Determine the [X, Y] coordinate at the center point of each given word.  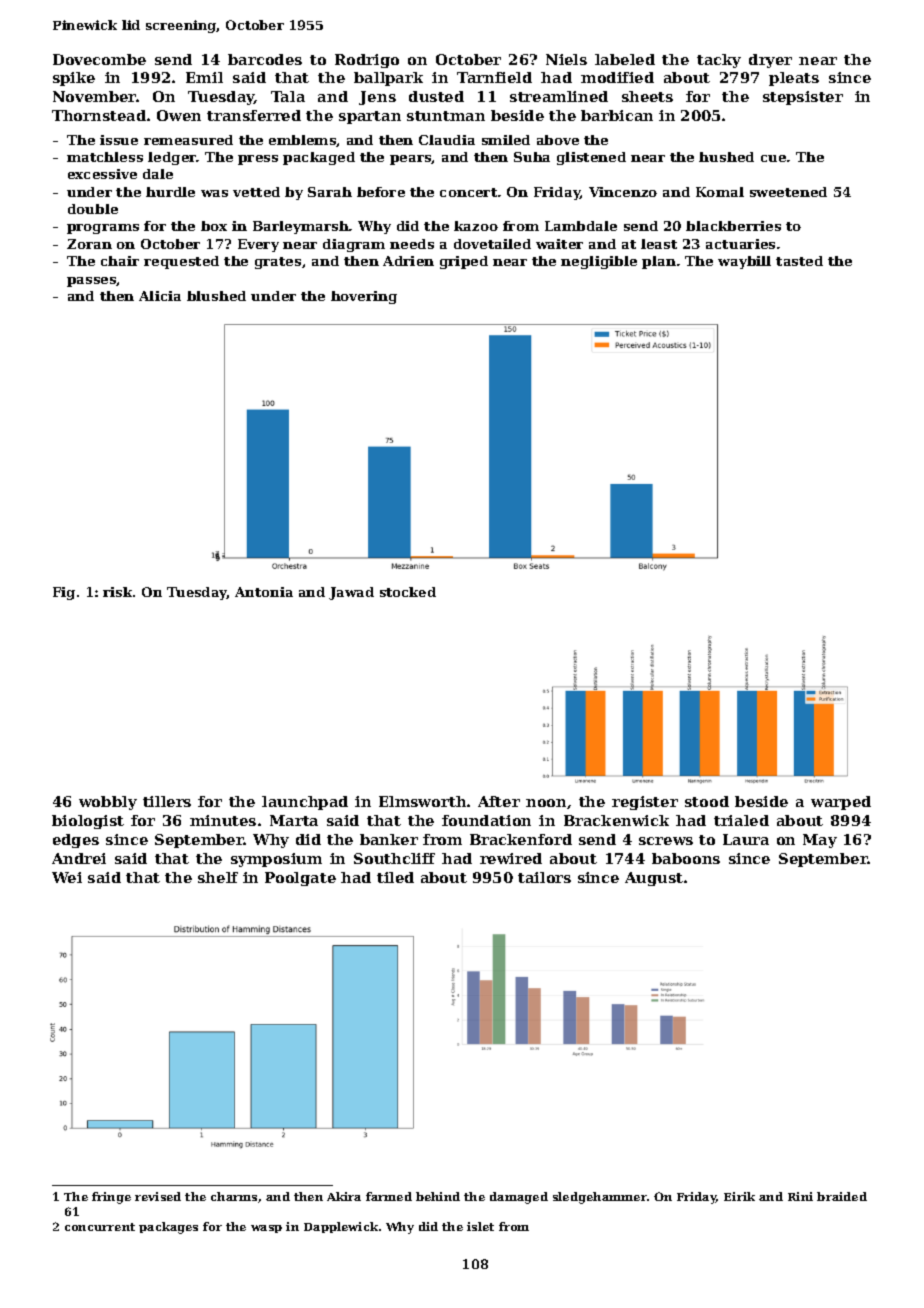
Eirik [739, 1196]
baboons [686, 858]
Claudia [447, 140]
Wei [67, 877]
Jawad [351, 593]
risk [117, 592]
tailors [544, 877]
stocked [408, 592]
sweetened [788, 192]
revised [158, 1196]
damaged [519, 1198]
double [93, 209]
